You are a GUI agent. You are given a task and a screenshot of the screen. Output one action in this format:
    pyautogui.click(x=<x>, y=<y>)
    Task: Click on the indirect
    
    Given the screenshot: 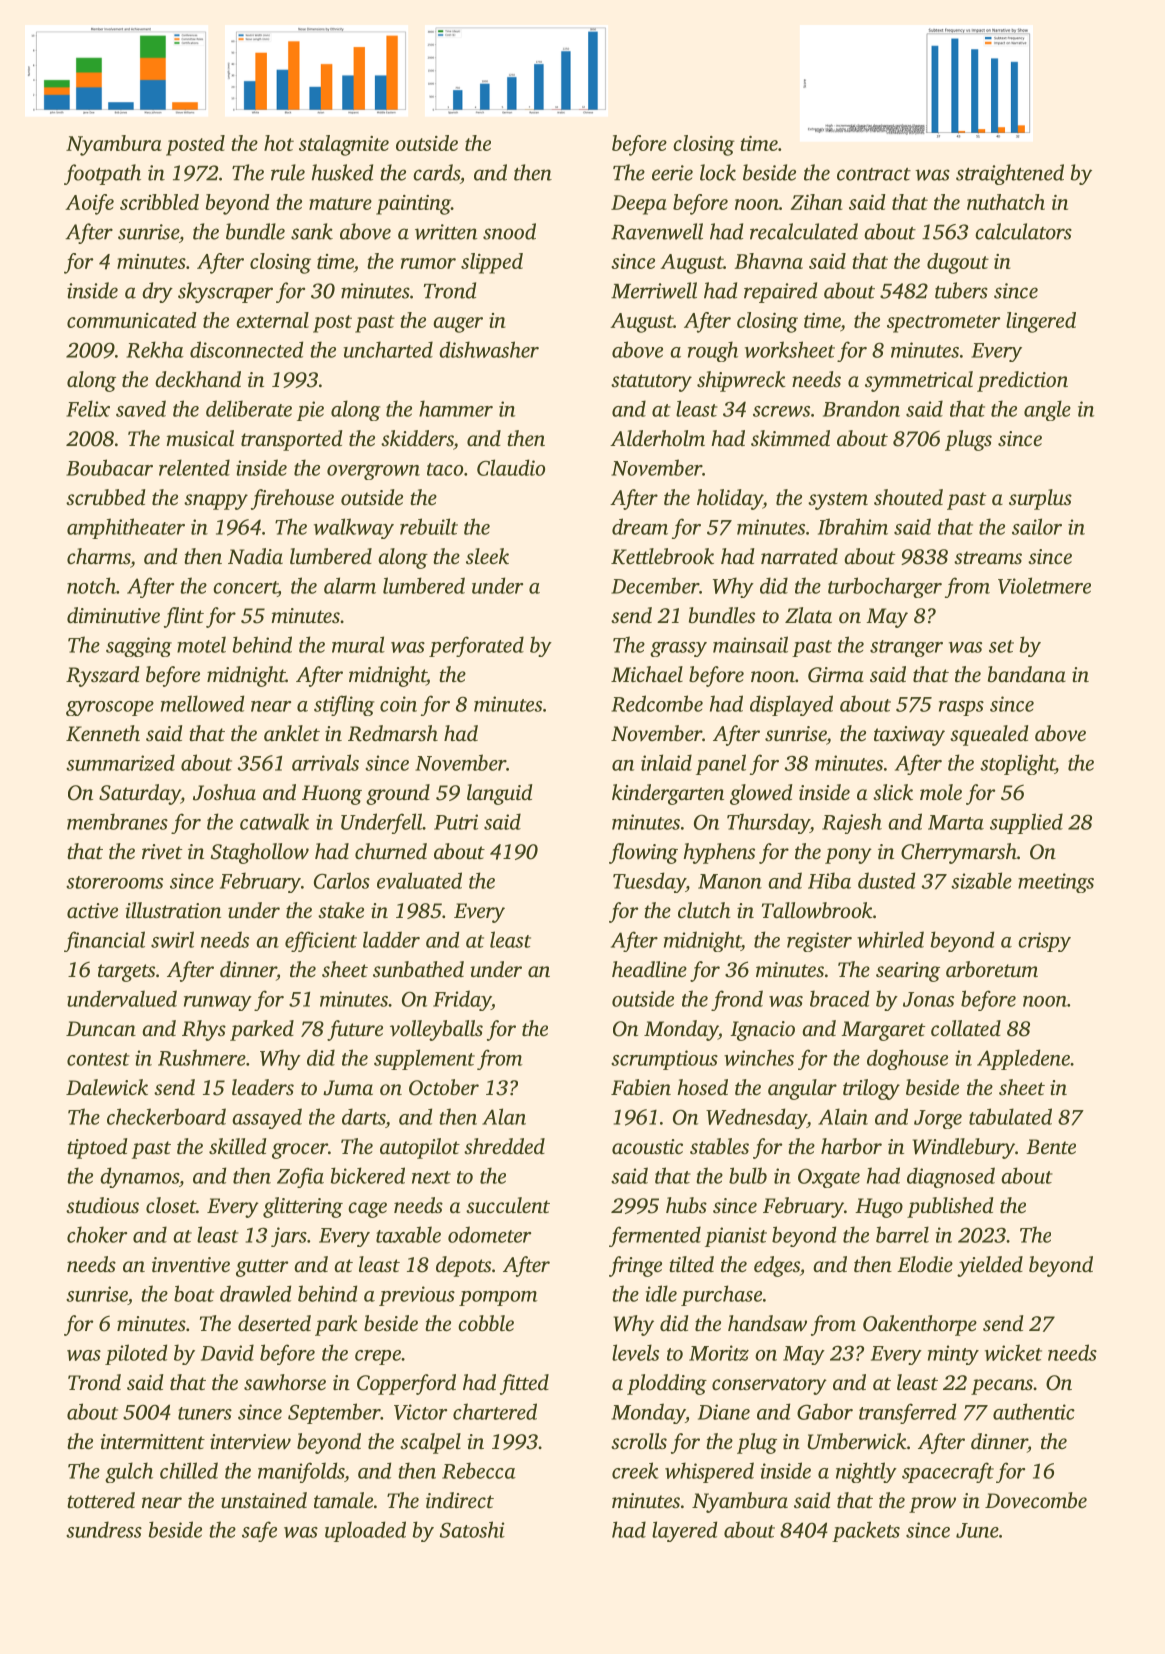 What is the action you would take?
    pyautogui.click(x=460, y=1500)
